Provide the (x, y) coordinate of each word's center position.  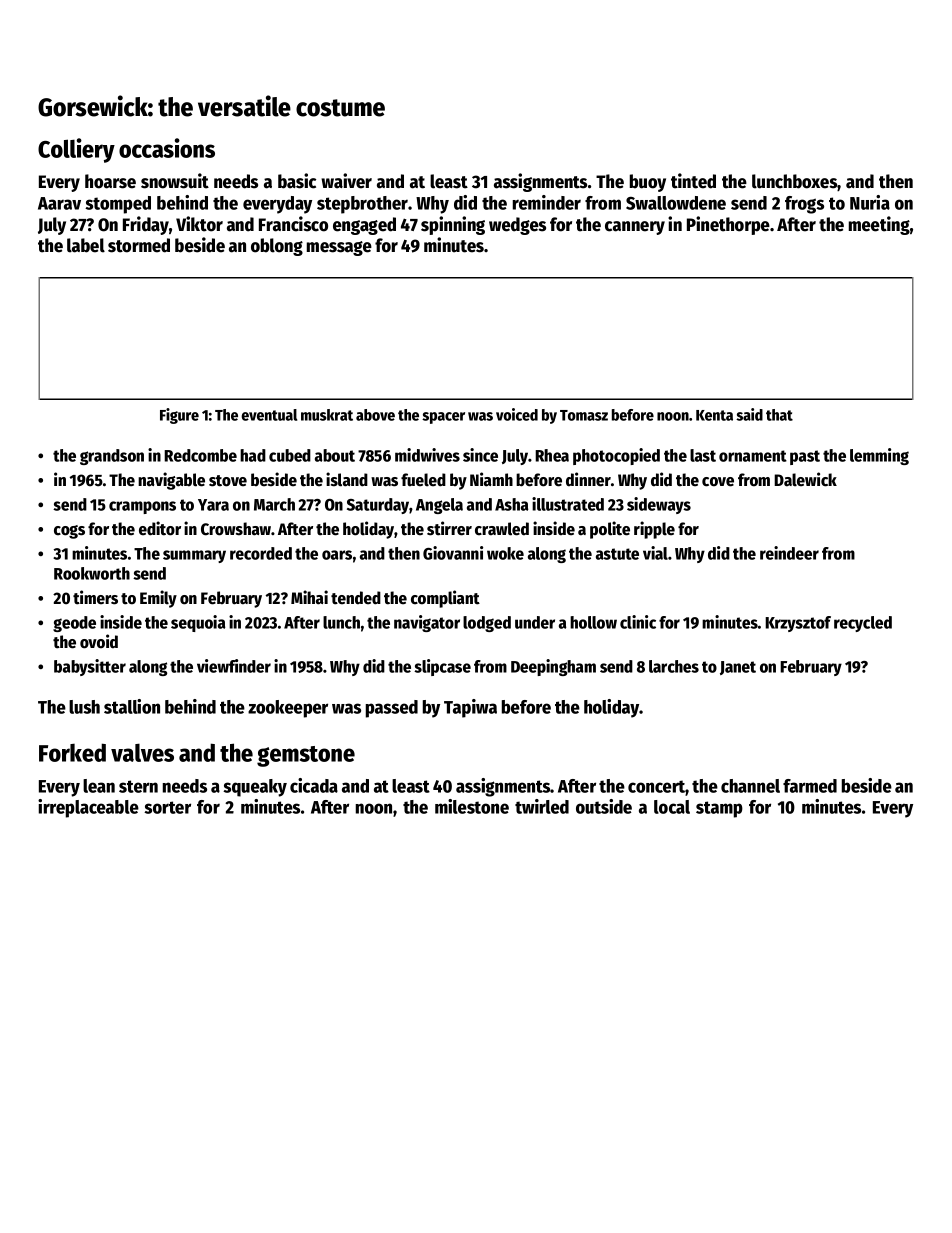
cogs (69, 532)
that (779, 415)
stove (228, 481)
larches (674, 666)
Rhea (552, 455)
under (535, 622)
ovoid (99, 641)
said (749, 414)
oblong (277, 247)
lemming (879, 456)
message (339, 248)
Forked (72, 752)
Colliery (76, 150)
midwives (427, 455)
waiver (346, 181)
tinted (693, 181)
